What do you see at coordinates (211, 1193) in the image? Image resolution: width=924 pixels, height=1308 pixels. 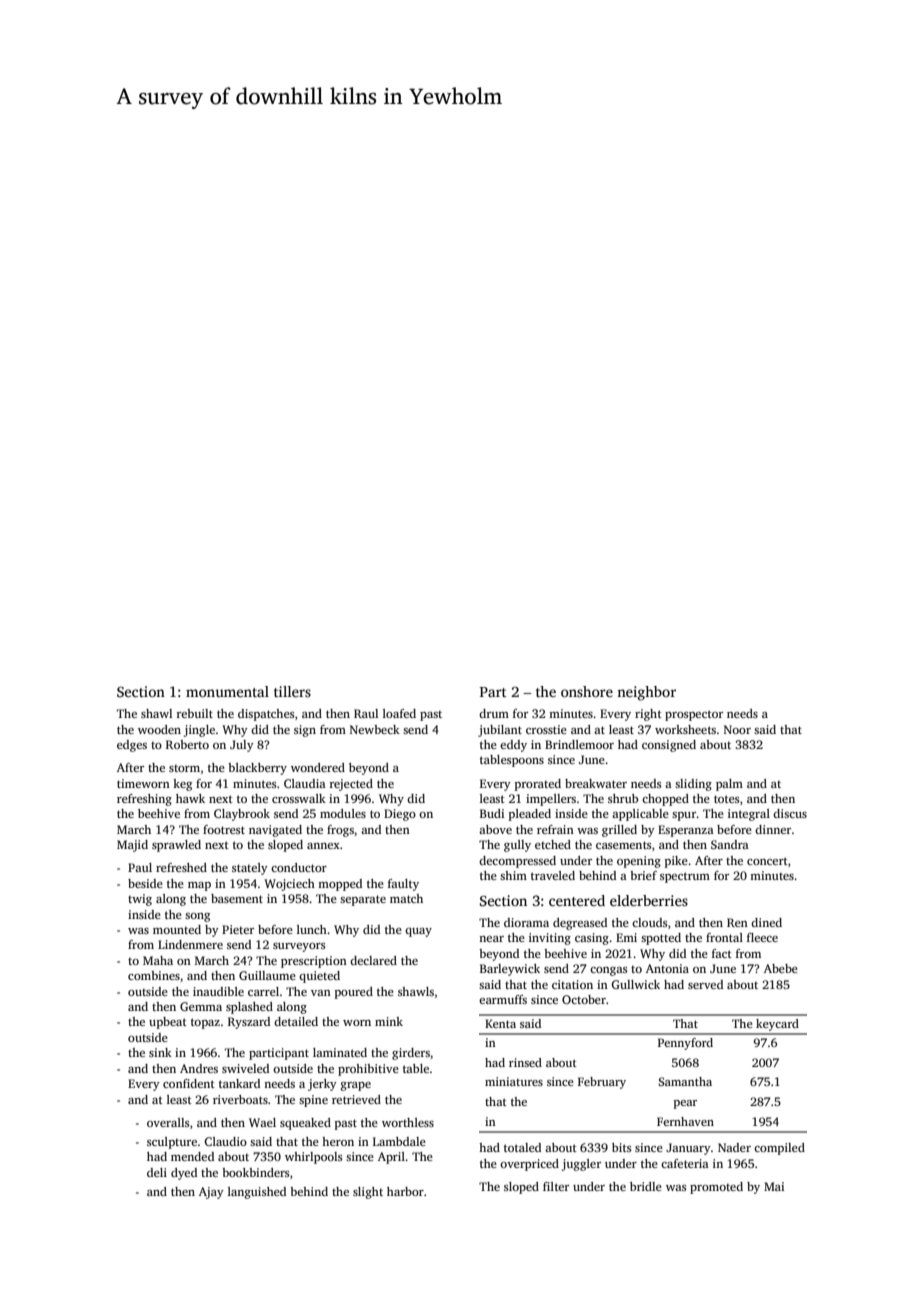 I see `Ajay` at bounding box center [211, 1193].
